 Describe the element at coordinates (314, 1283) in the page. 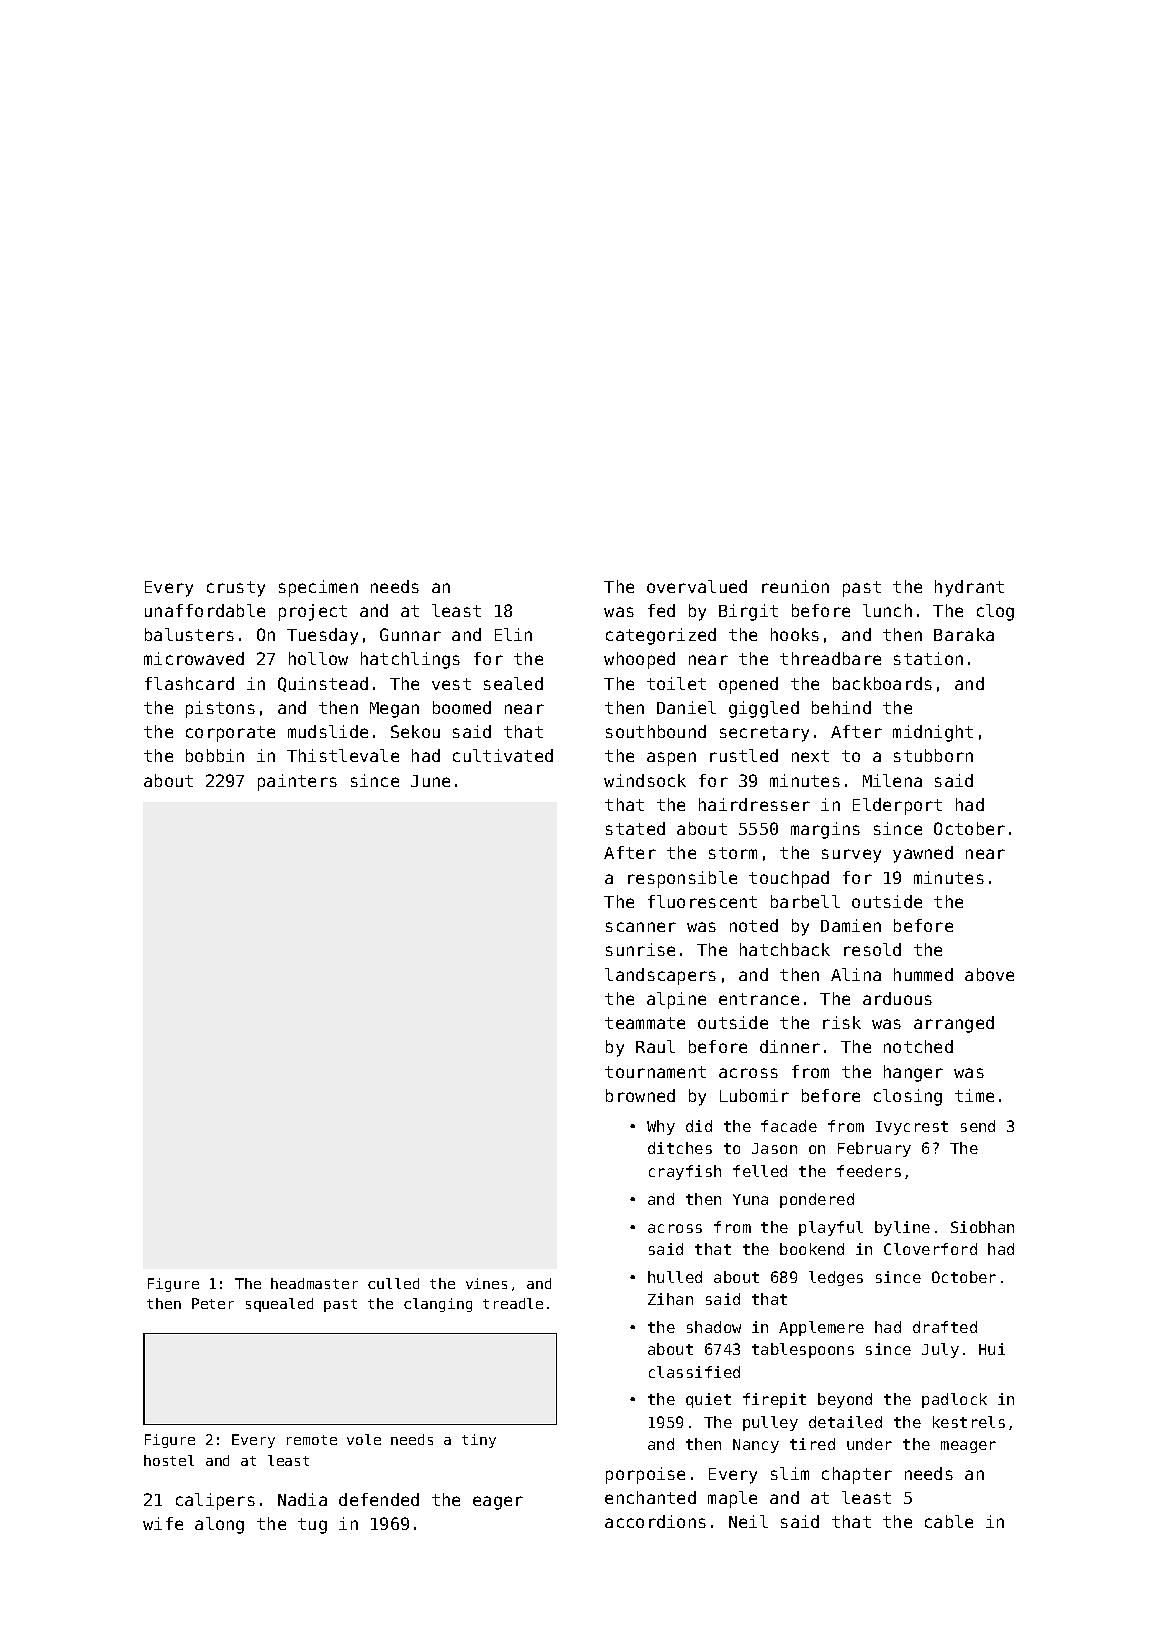

I see `headmaster` at that location.
